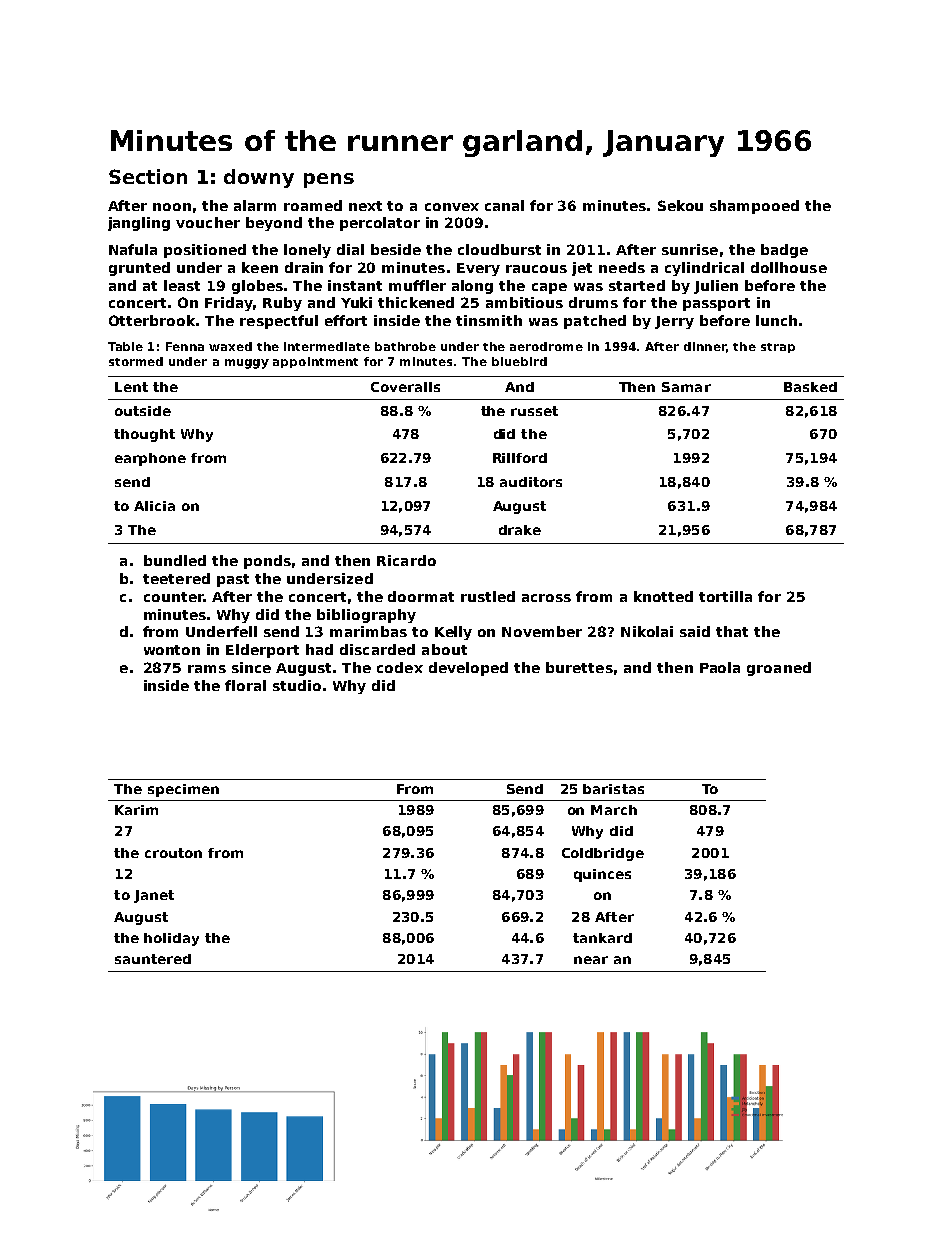  I want to click on Coldbridge, so click(603, 854).
